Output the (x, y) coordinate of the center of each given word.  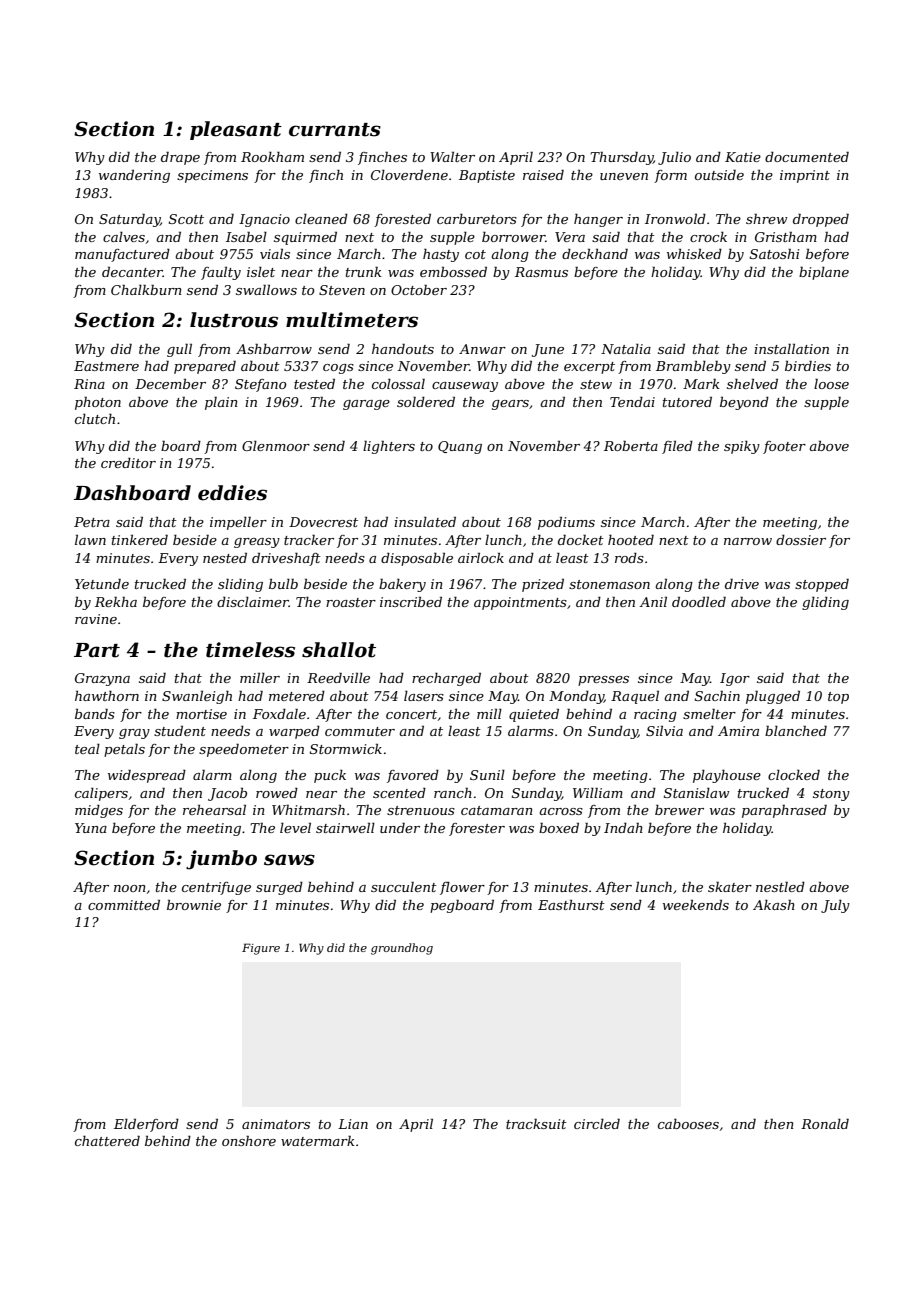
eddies (232, 493)
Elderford (146, 1125)
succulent (404, 887)
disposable (417, 559)
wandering (134, 176)
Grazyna (102, 679)
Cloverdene (409, 175)
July (835, 906)
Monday (576, 697)
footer (784, 447)
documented (807, 157)
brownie (194, 905)
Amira (738, 731)
